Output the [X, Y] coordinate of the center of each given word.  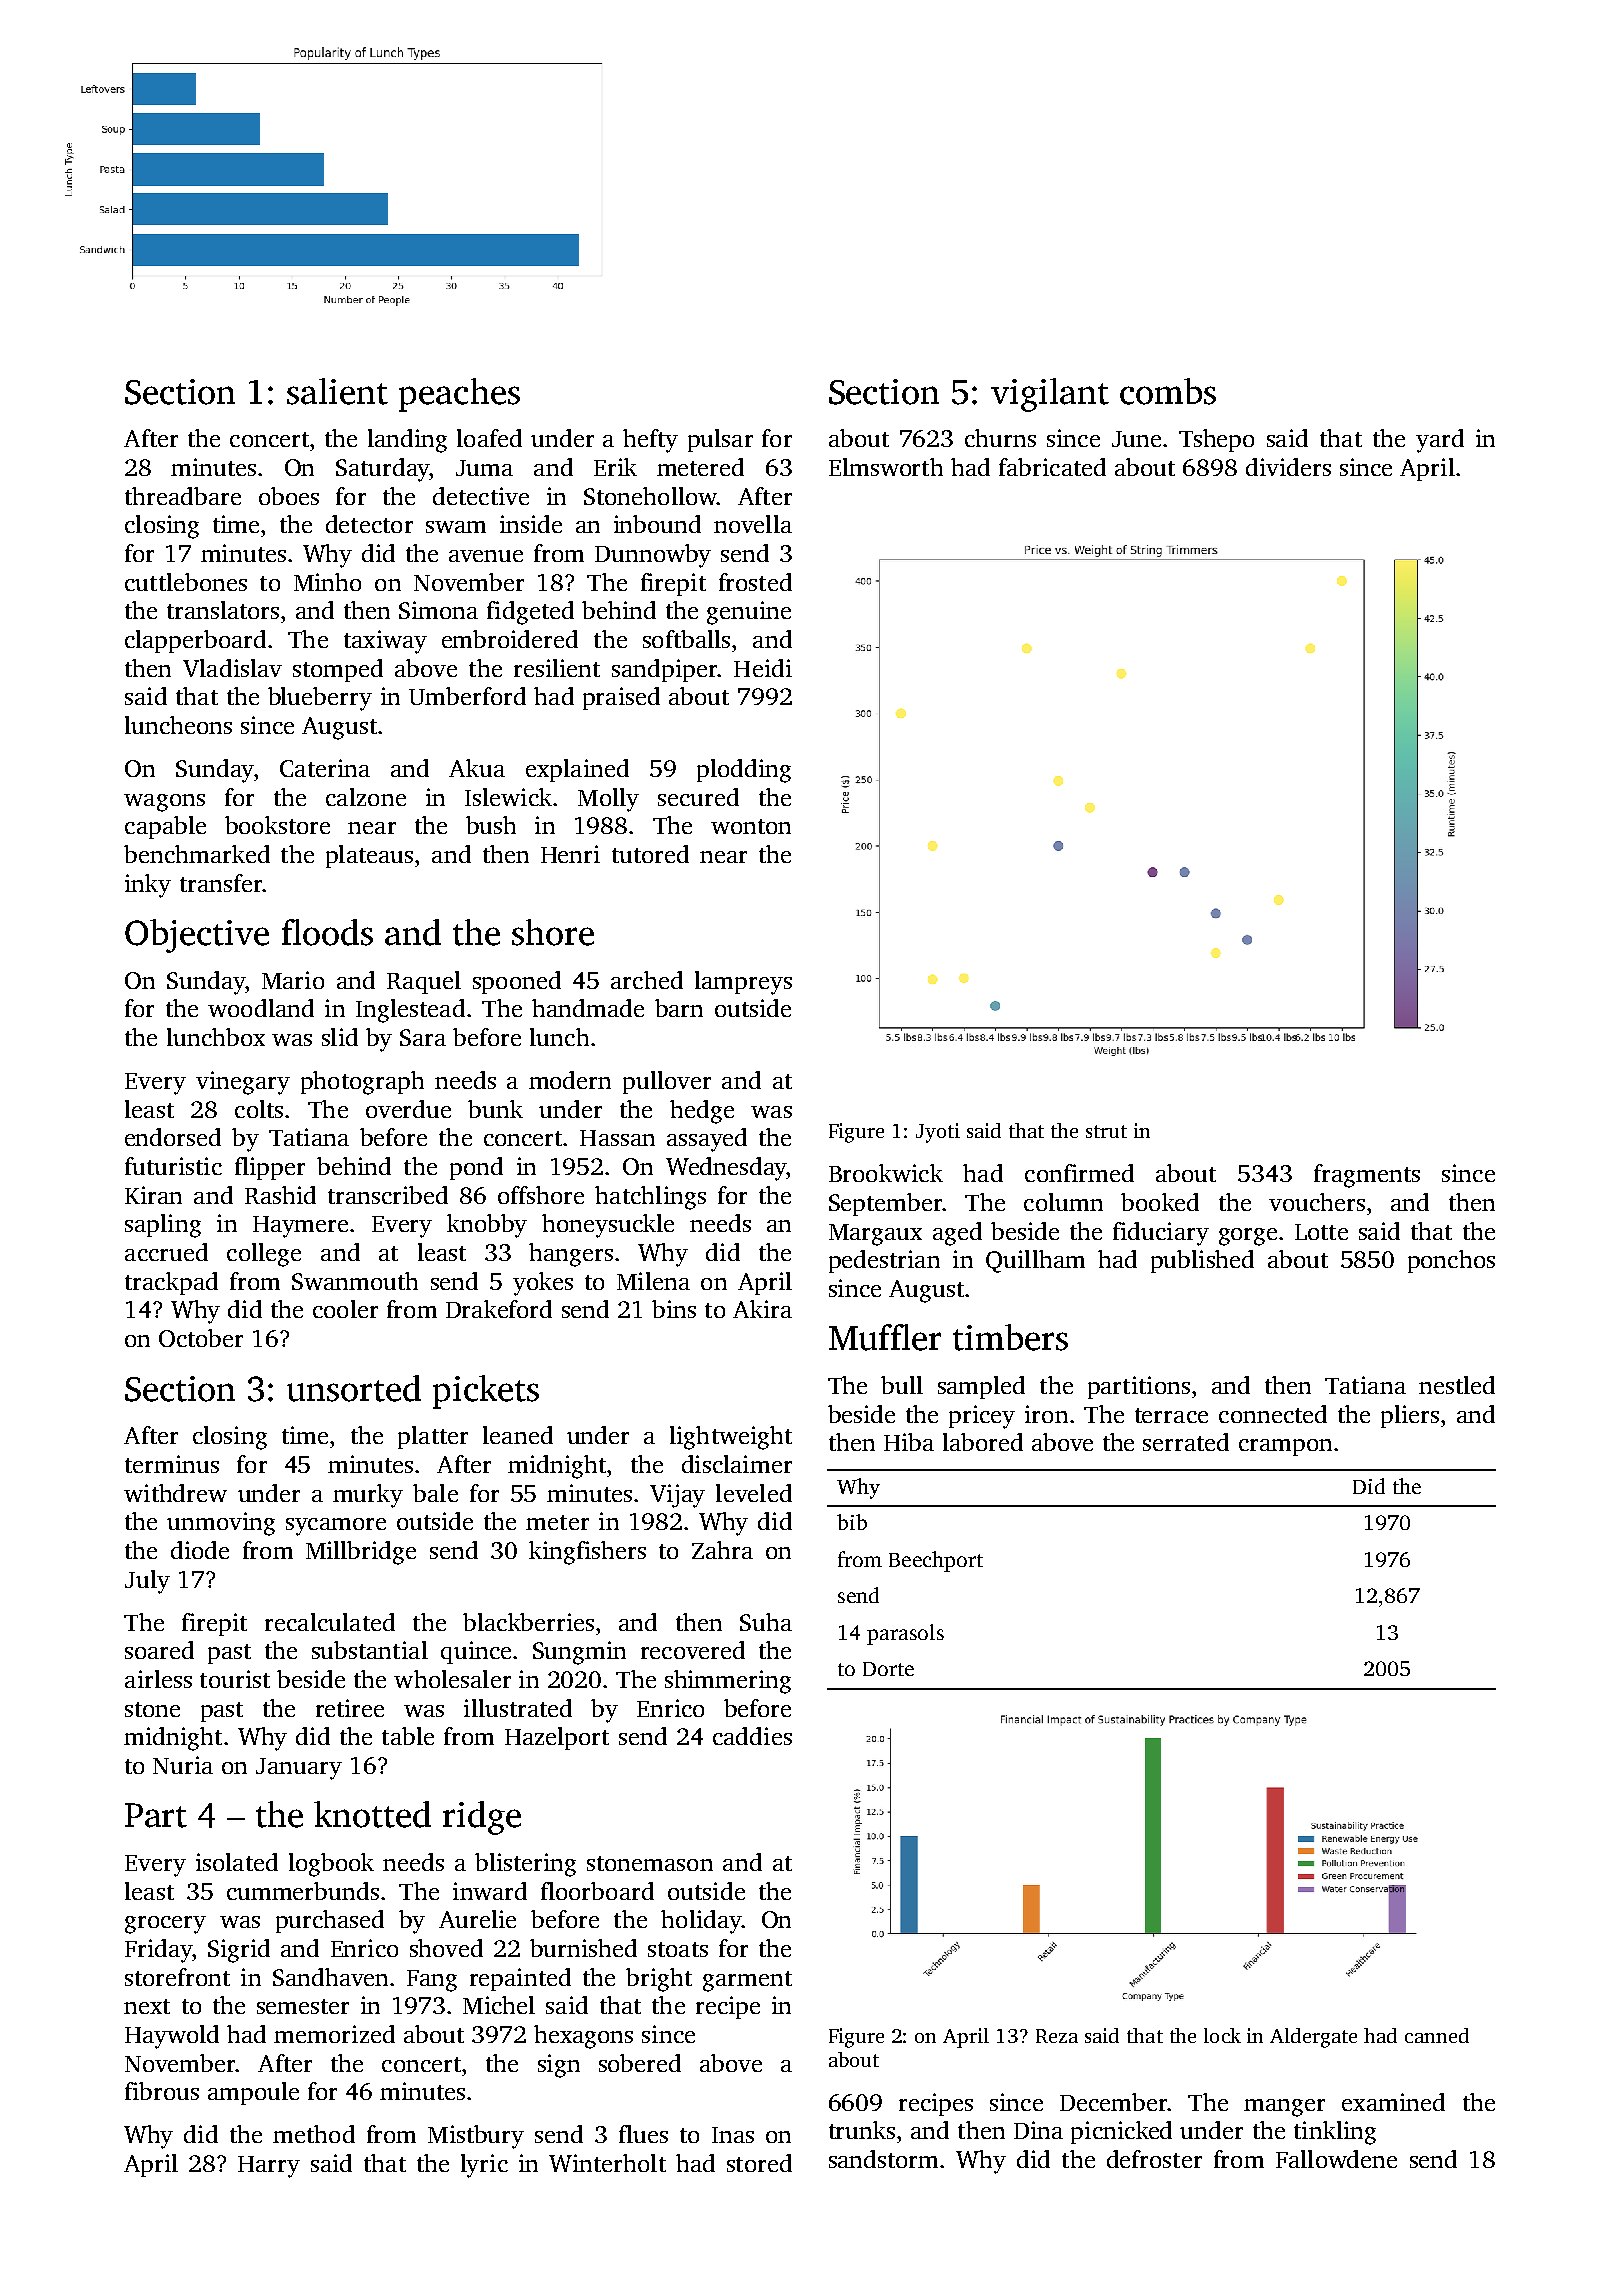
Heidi [763, 668]
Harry [269, 2167]
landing [407, 441]
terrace [1171, 1415]
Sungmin [579, 1653]
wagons [164, 803]
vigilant [1050, 395]
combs [1168, 391]
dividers [1288, 467]
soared [159, 1650]
